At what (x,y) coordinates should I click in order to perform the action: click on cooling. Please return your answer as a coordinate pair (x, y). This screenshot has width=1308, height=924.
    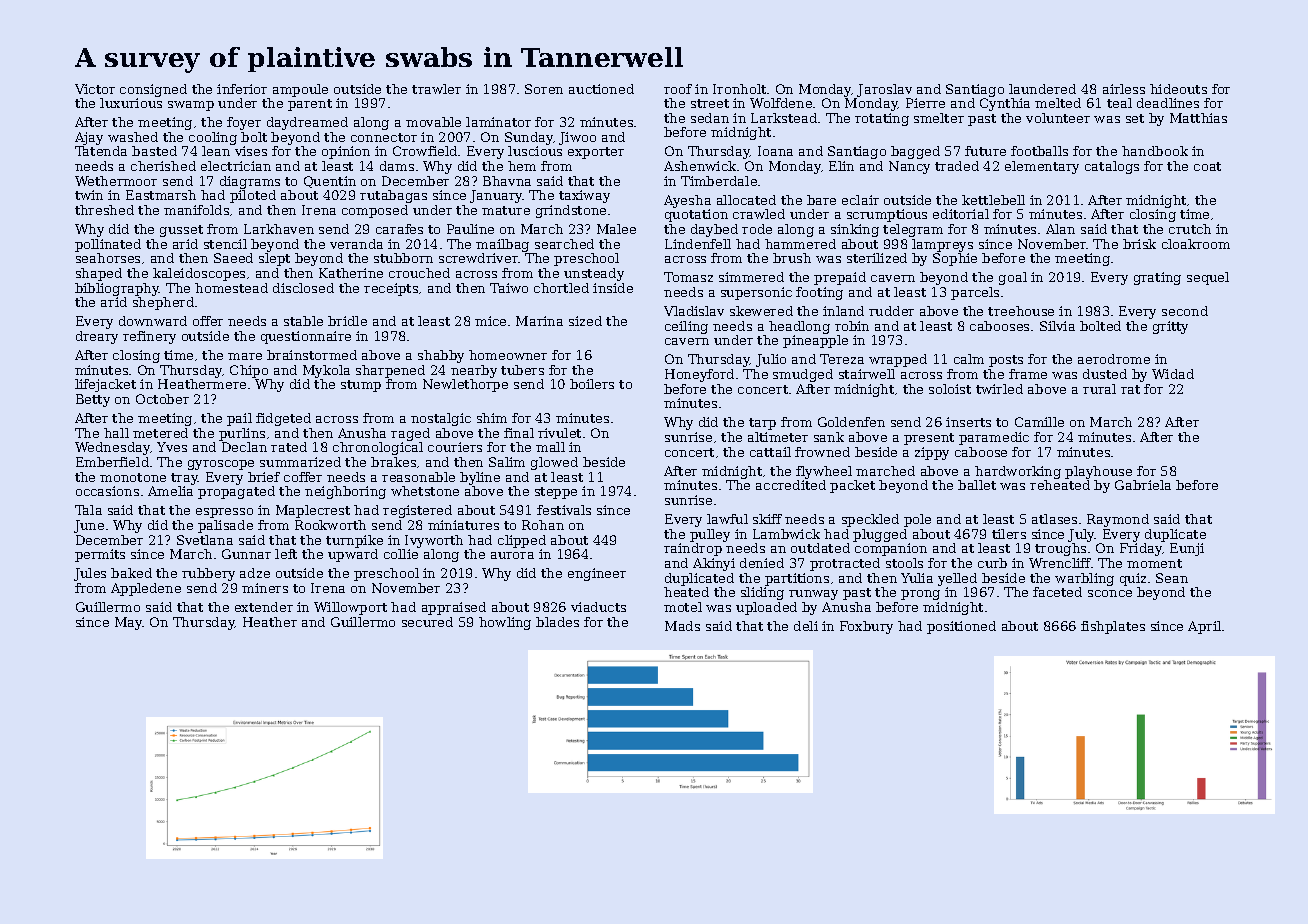
    Looking at the image, I should click on (213, 138).
